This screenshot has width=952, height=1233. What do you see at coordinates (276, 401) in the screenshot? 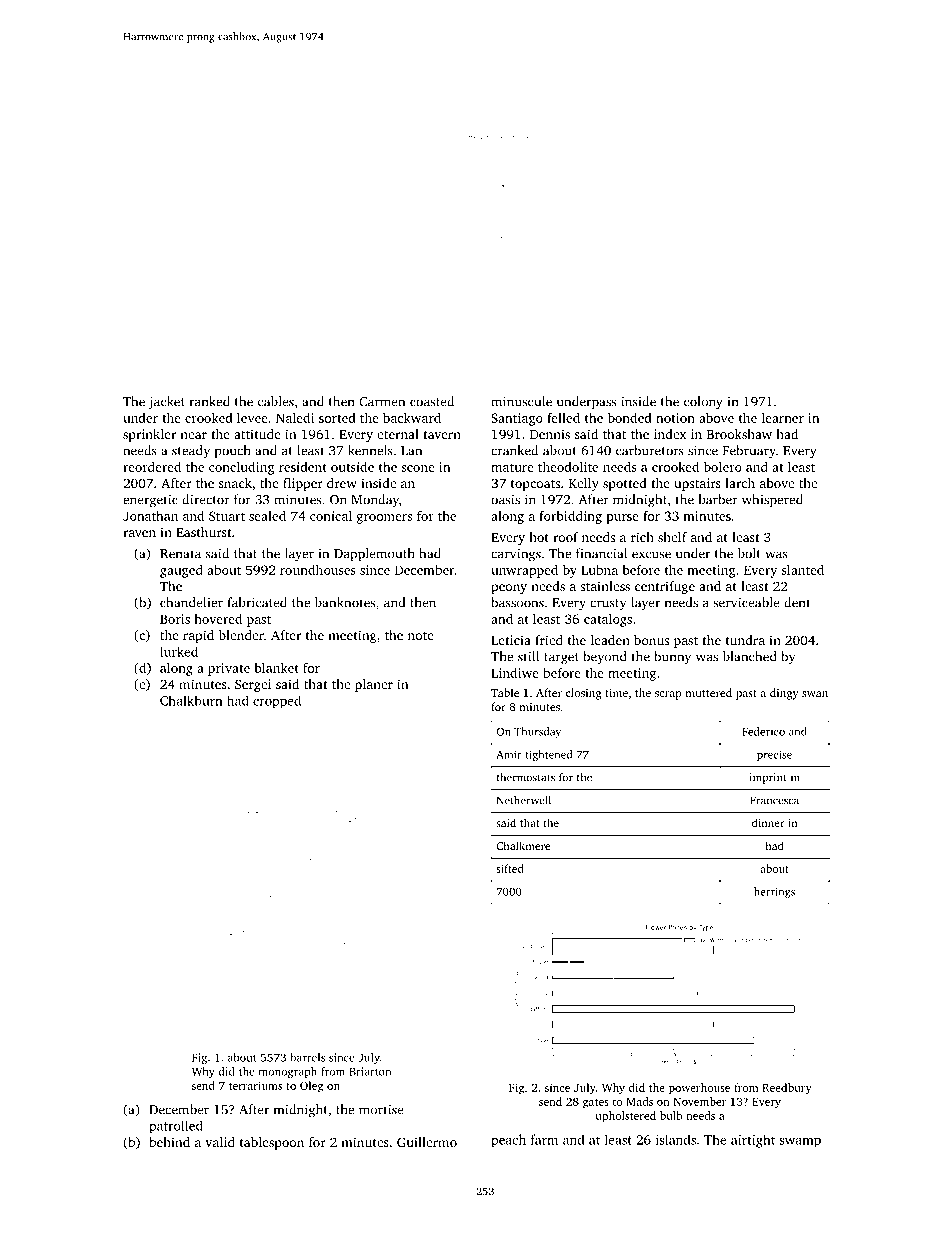
I see `cables` at bounding box center [276, 401].
